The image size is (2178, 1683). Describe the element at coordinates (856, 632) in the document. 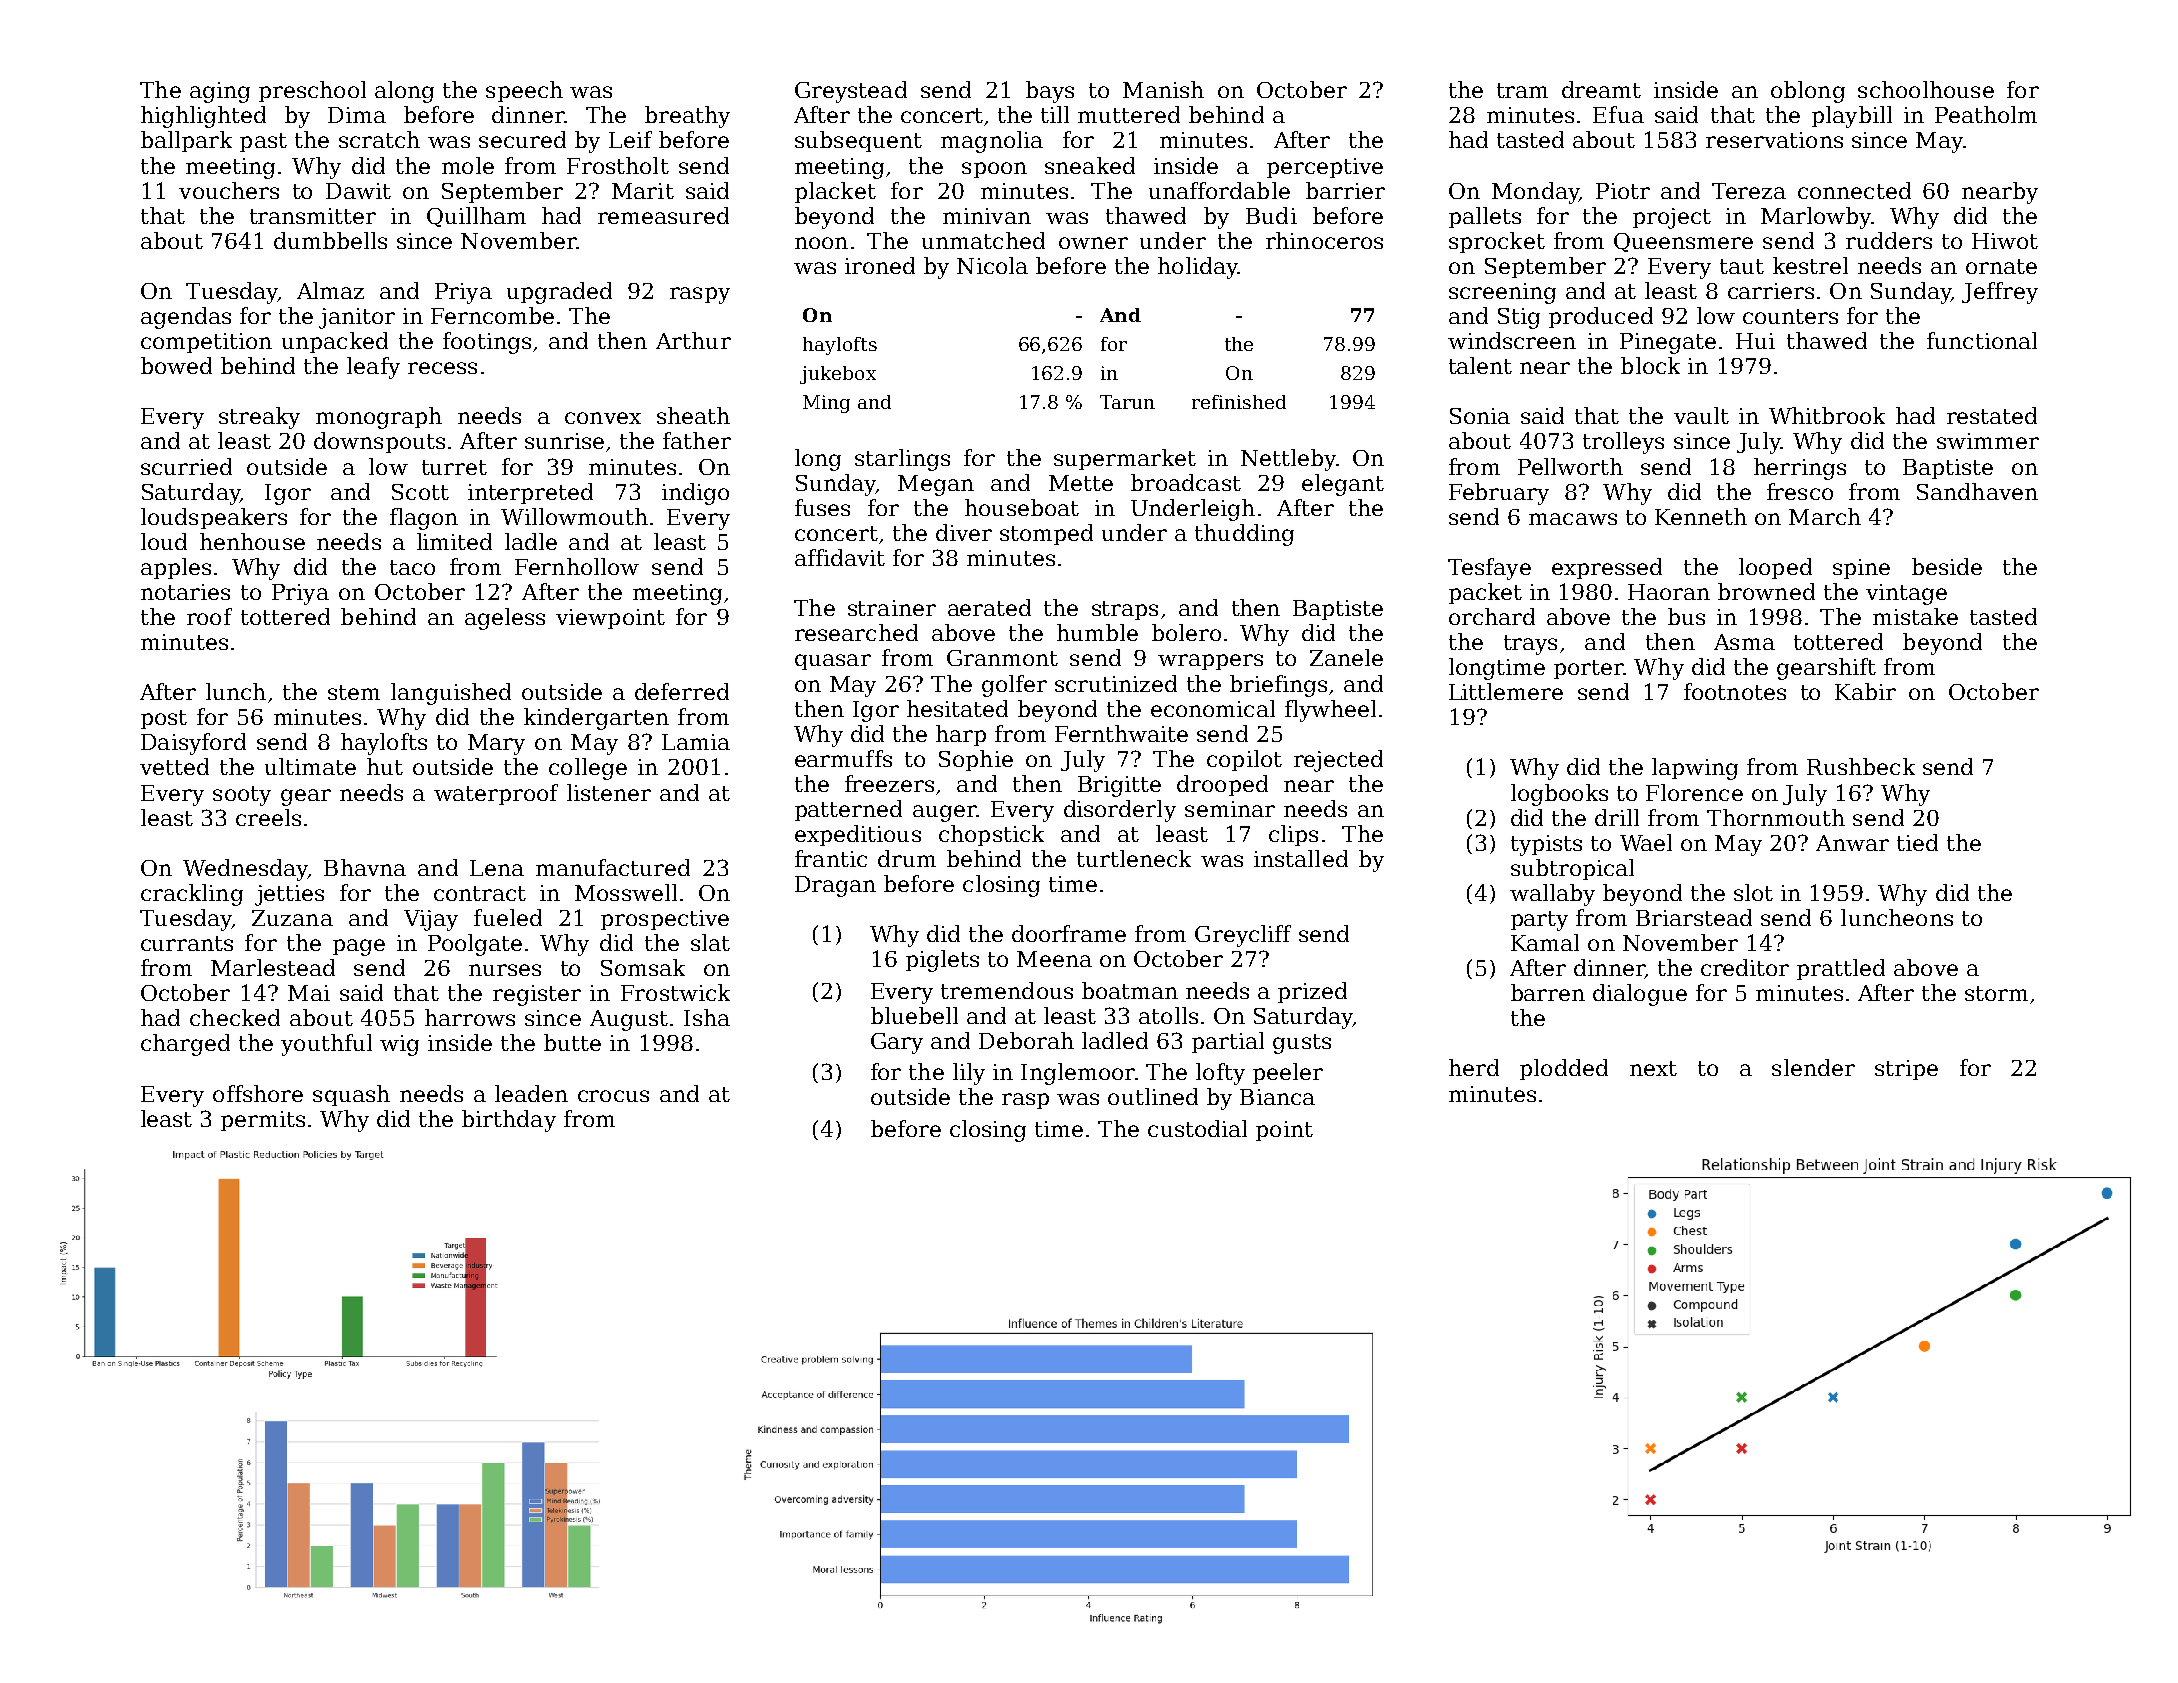

I see `researched` at that location.
